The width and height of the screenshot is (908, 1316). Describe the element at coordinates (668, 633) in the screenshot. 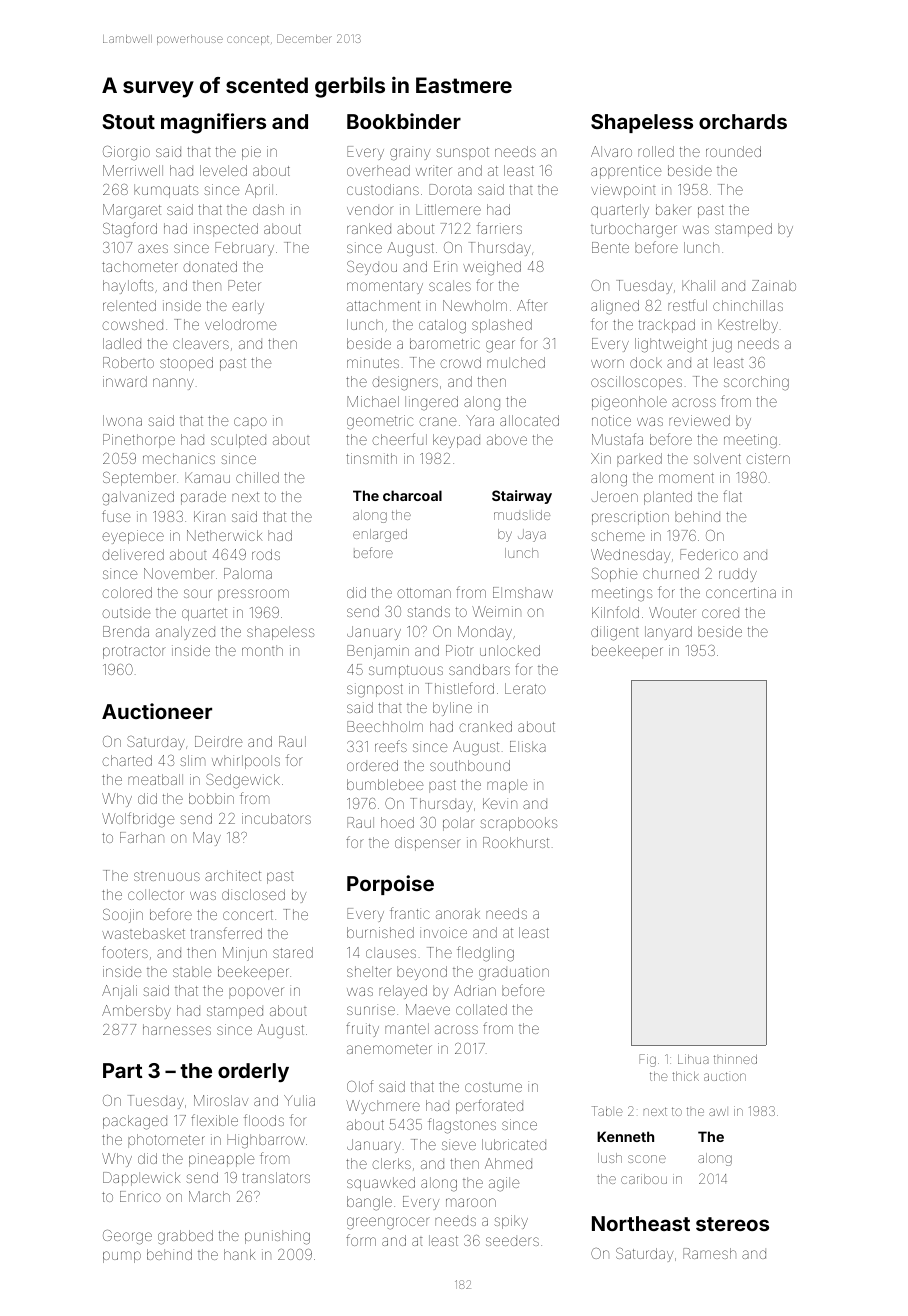

I see `lanyard` at that location.
